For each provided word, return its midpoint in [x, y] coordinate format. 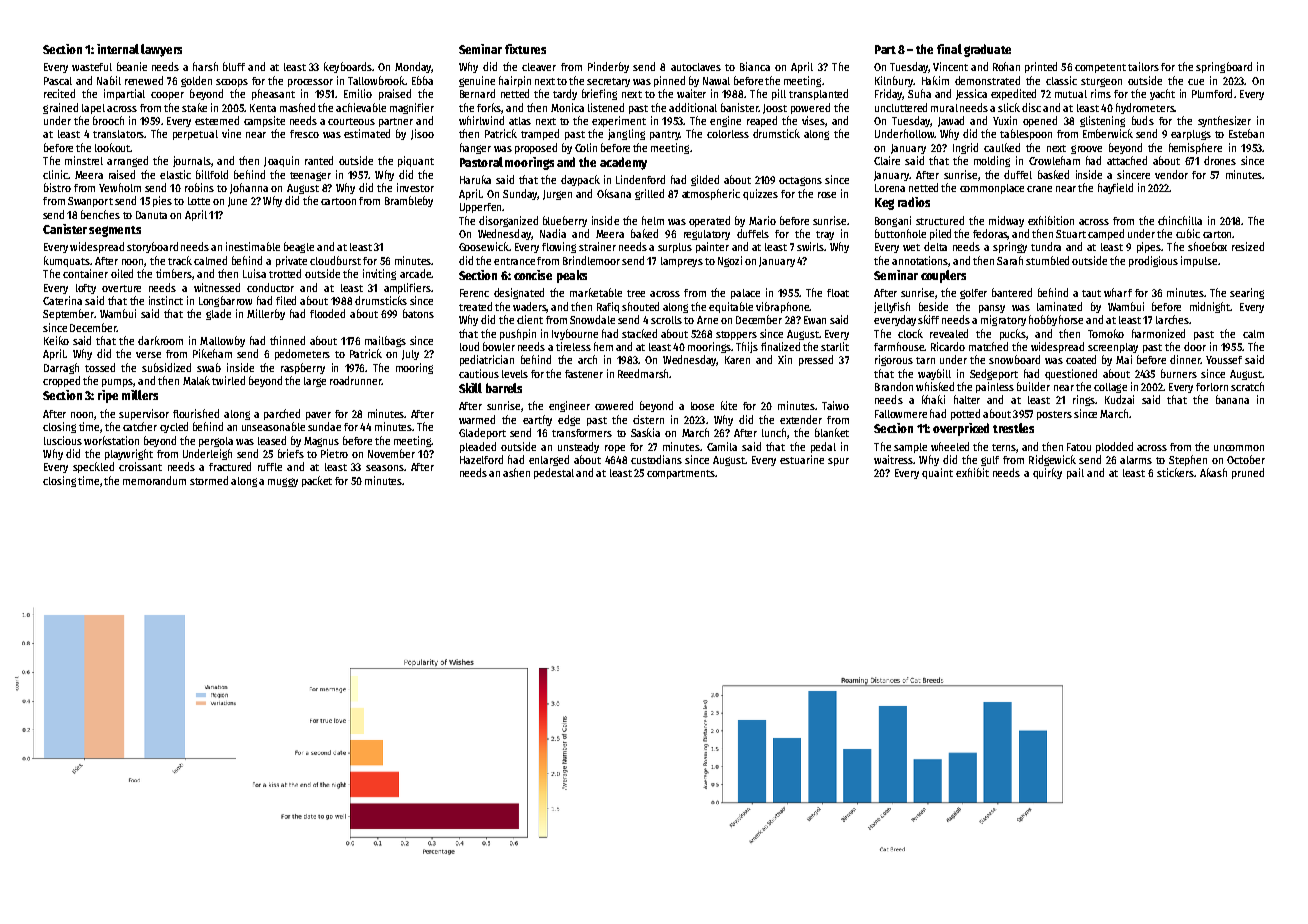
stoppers [736, 335]
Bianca [755, 66]
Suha [919, 93]
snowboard [1014, 359]
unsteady [578, 447]
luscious [63, 440]
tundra [1046, 246]
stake [194, 107]
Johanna [249, 188]
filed [286, 300]
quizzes [760, 194]
